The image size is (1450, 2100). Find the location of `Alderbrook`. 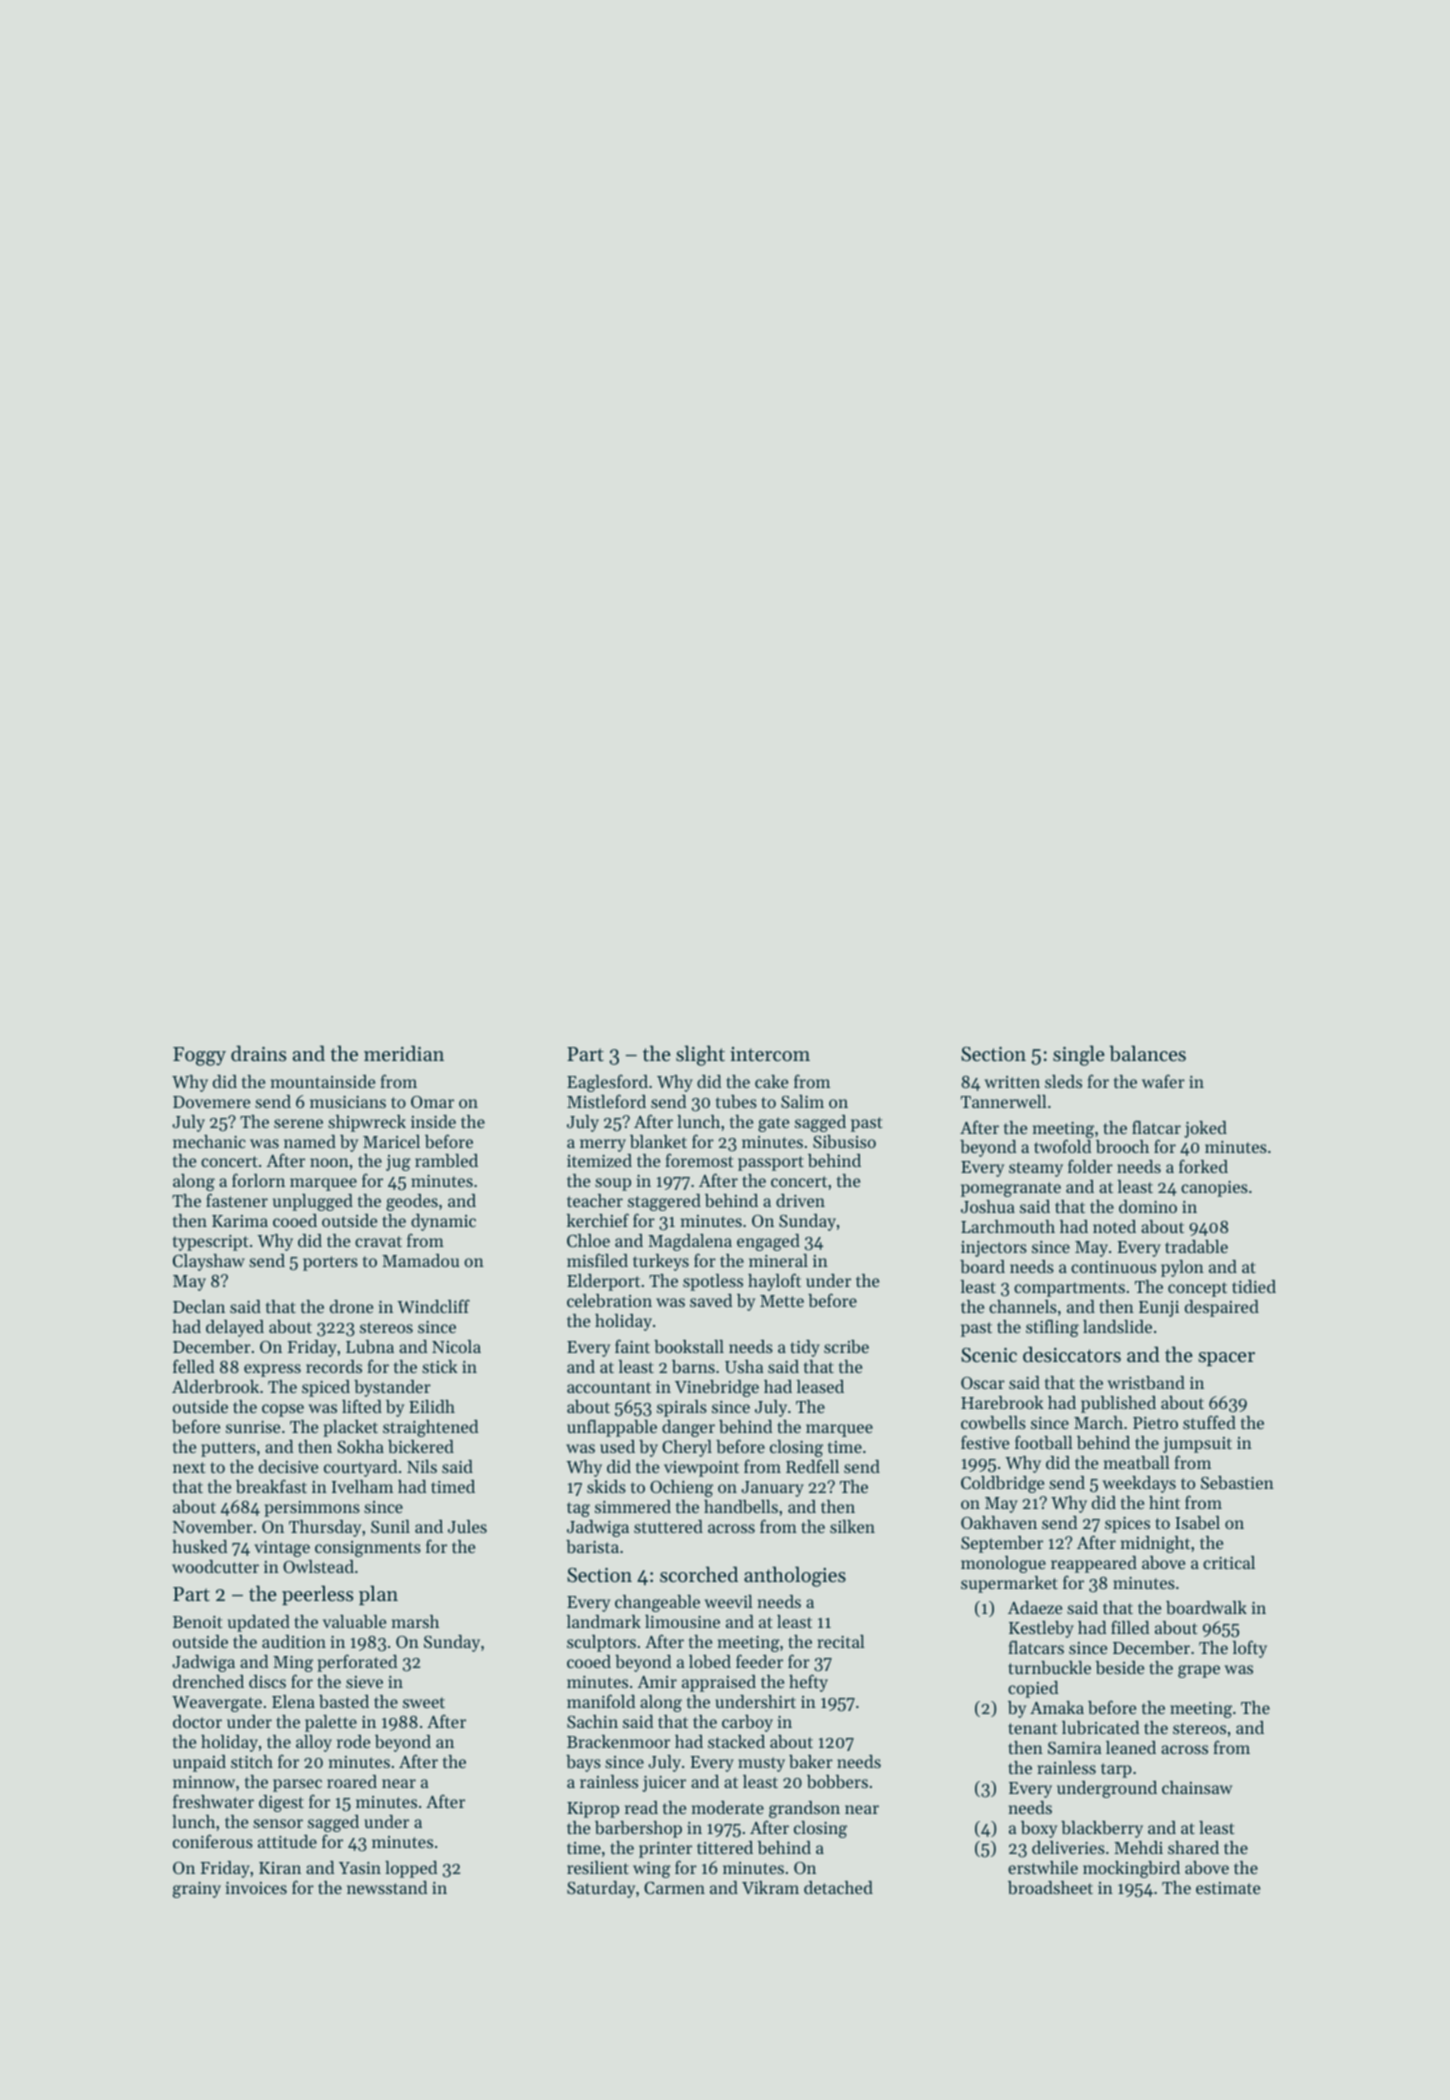

Alderbrook is located at coordinates (215, 1386).
